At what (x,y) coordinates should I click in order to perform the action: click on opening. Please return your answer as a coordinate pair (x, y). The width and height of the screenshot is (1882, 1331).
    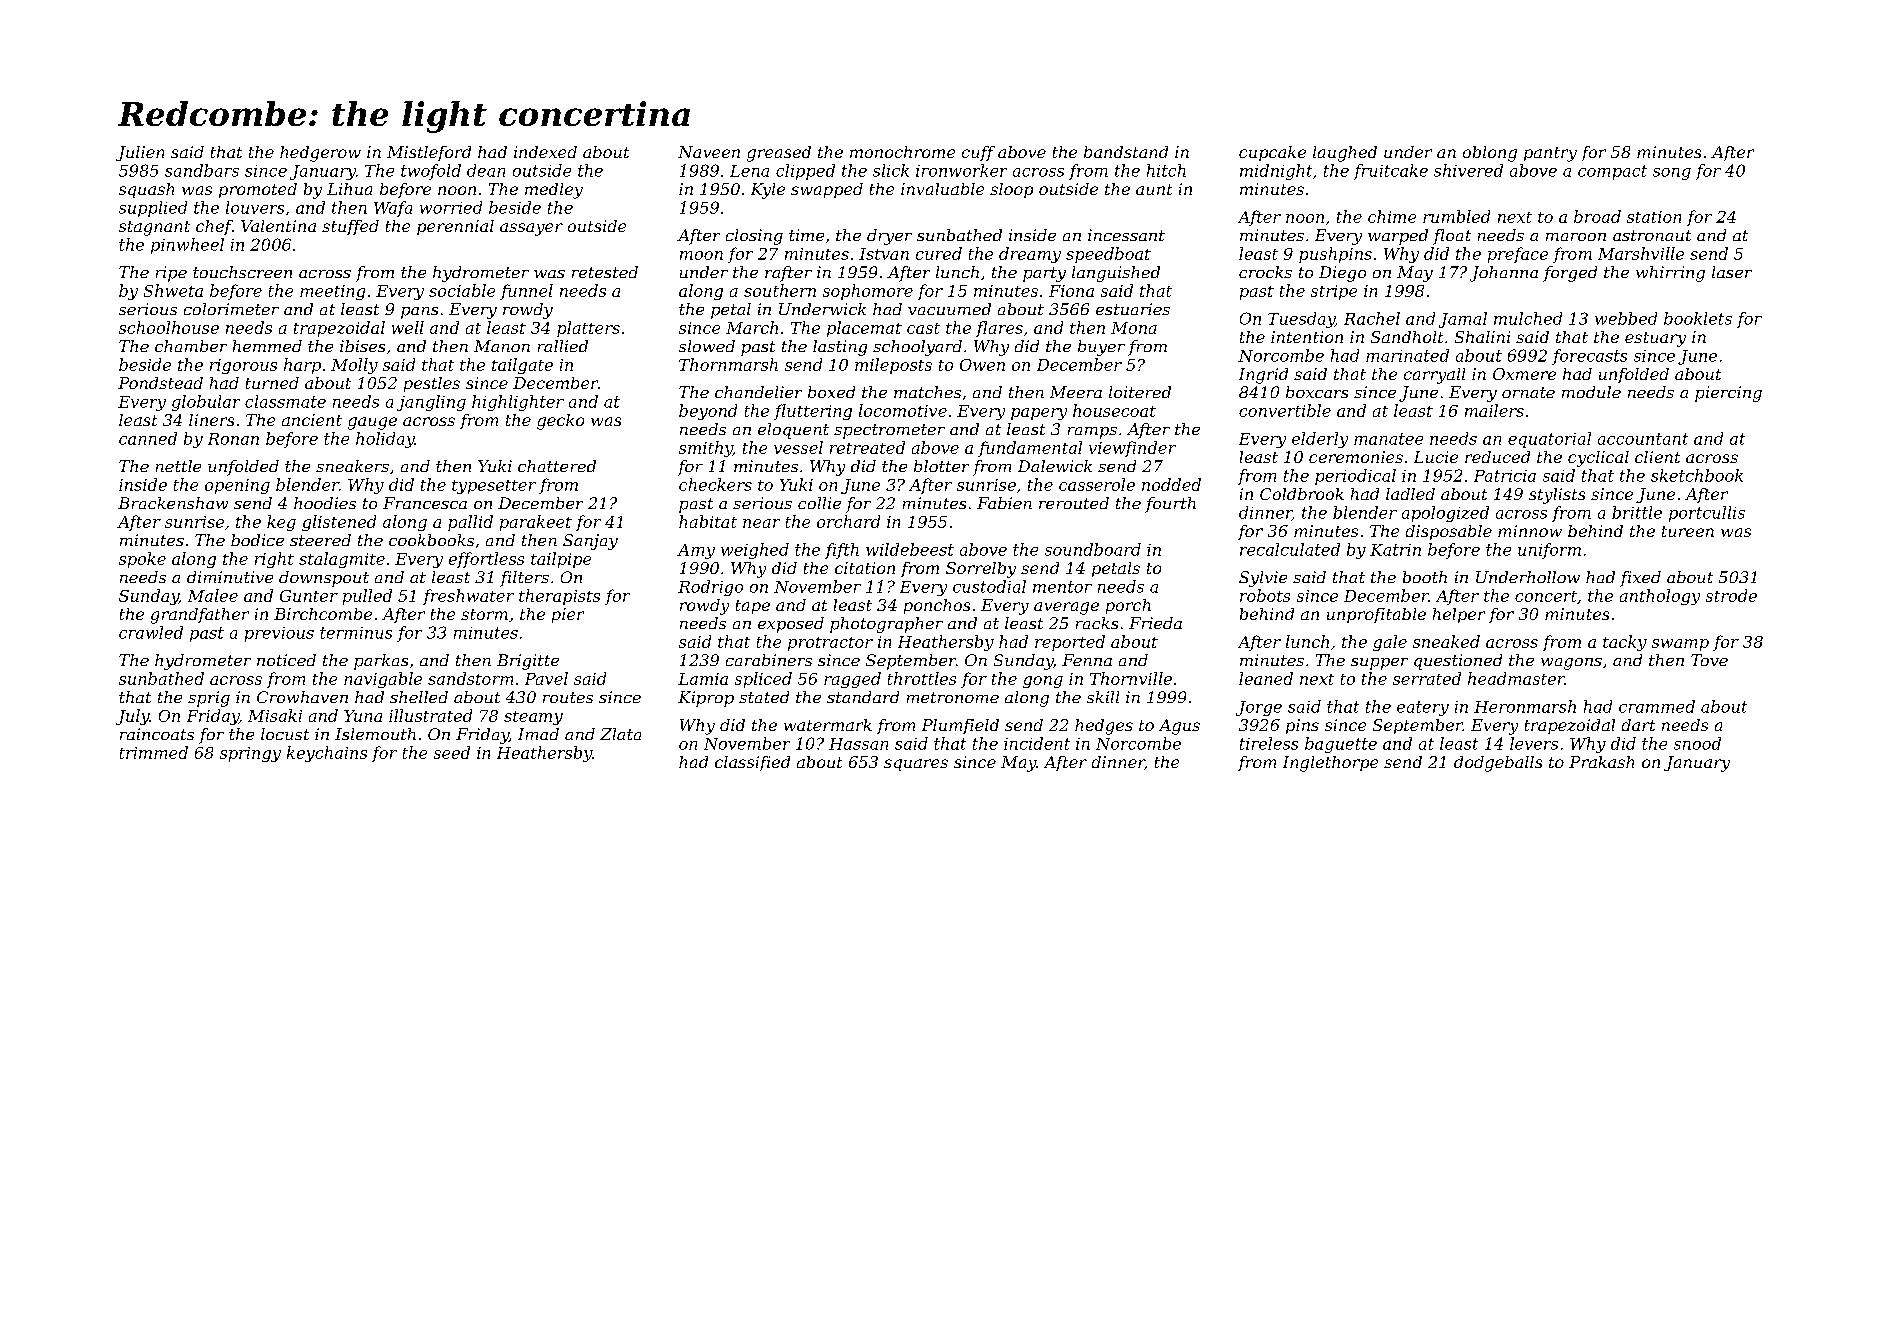
    Looking at the image, I should click on (237, 486).
